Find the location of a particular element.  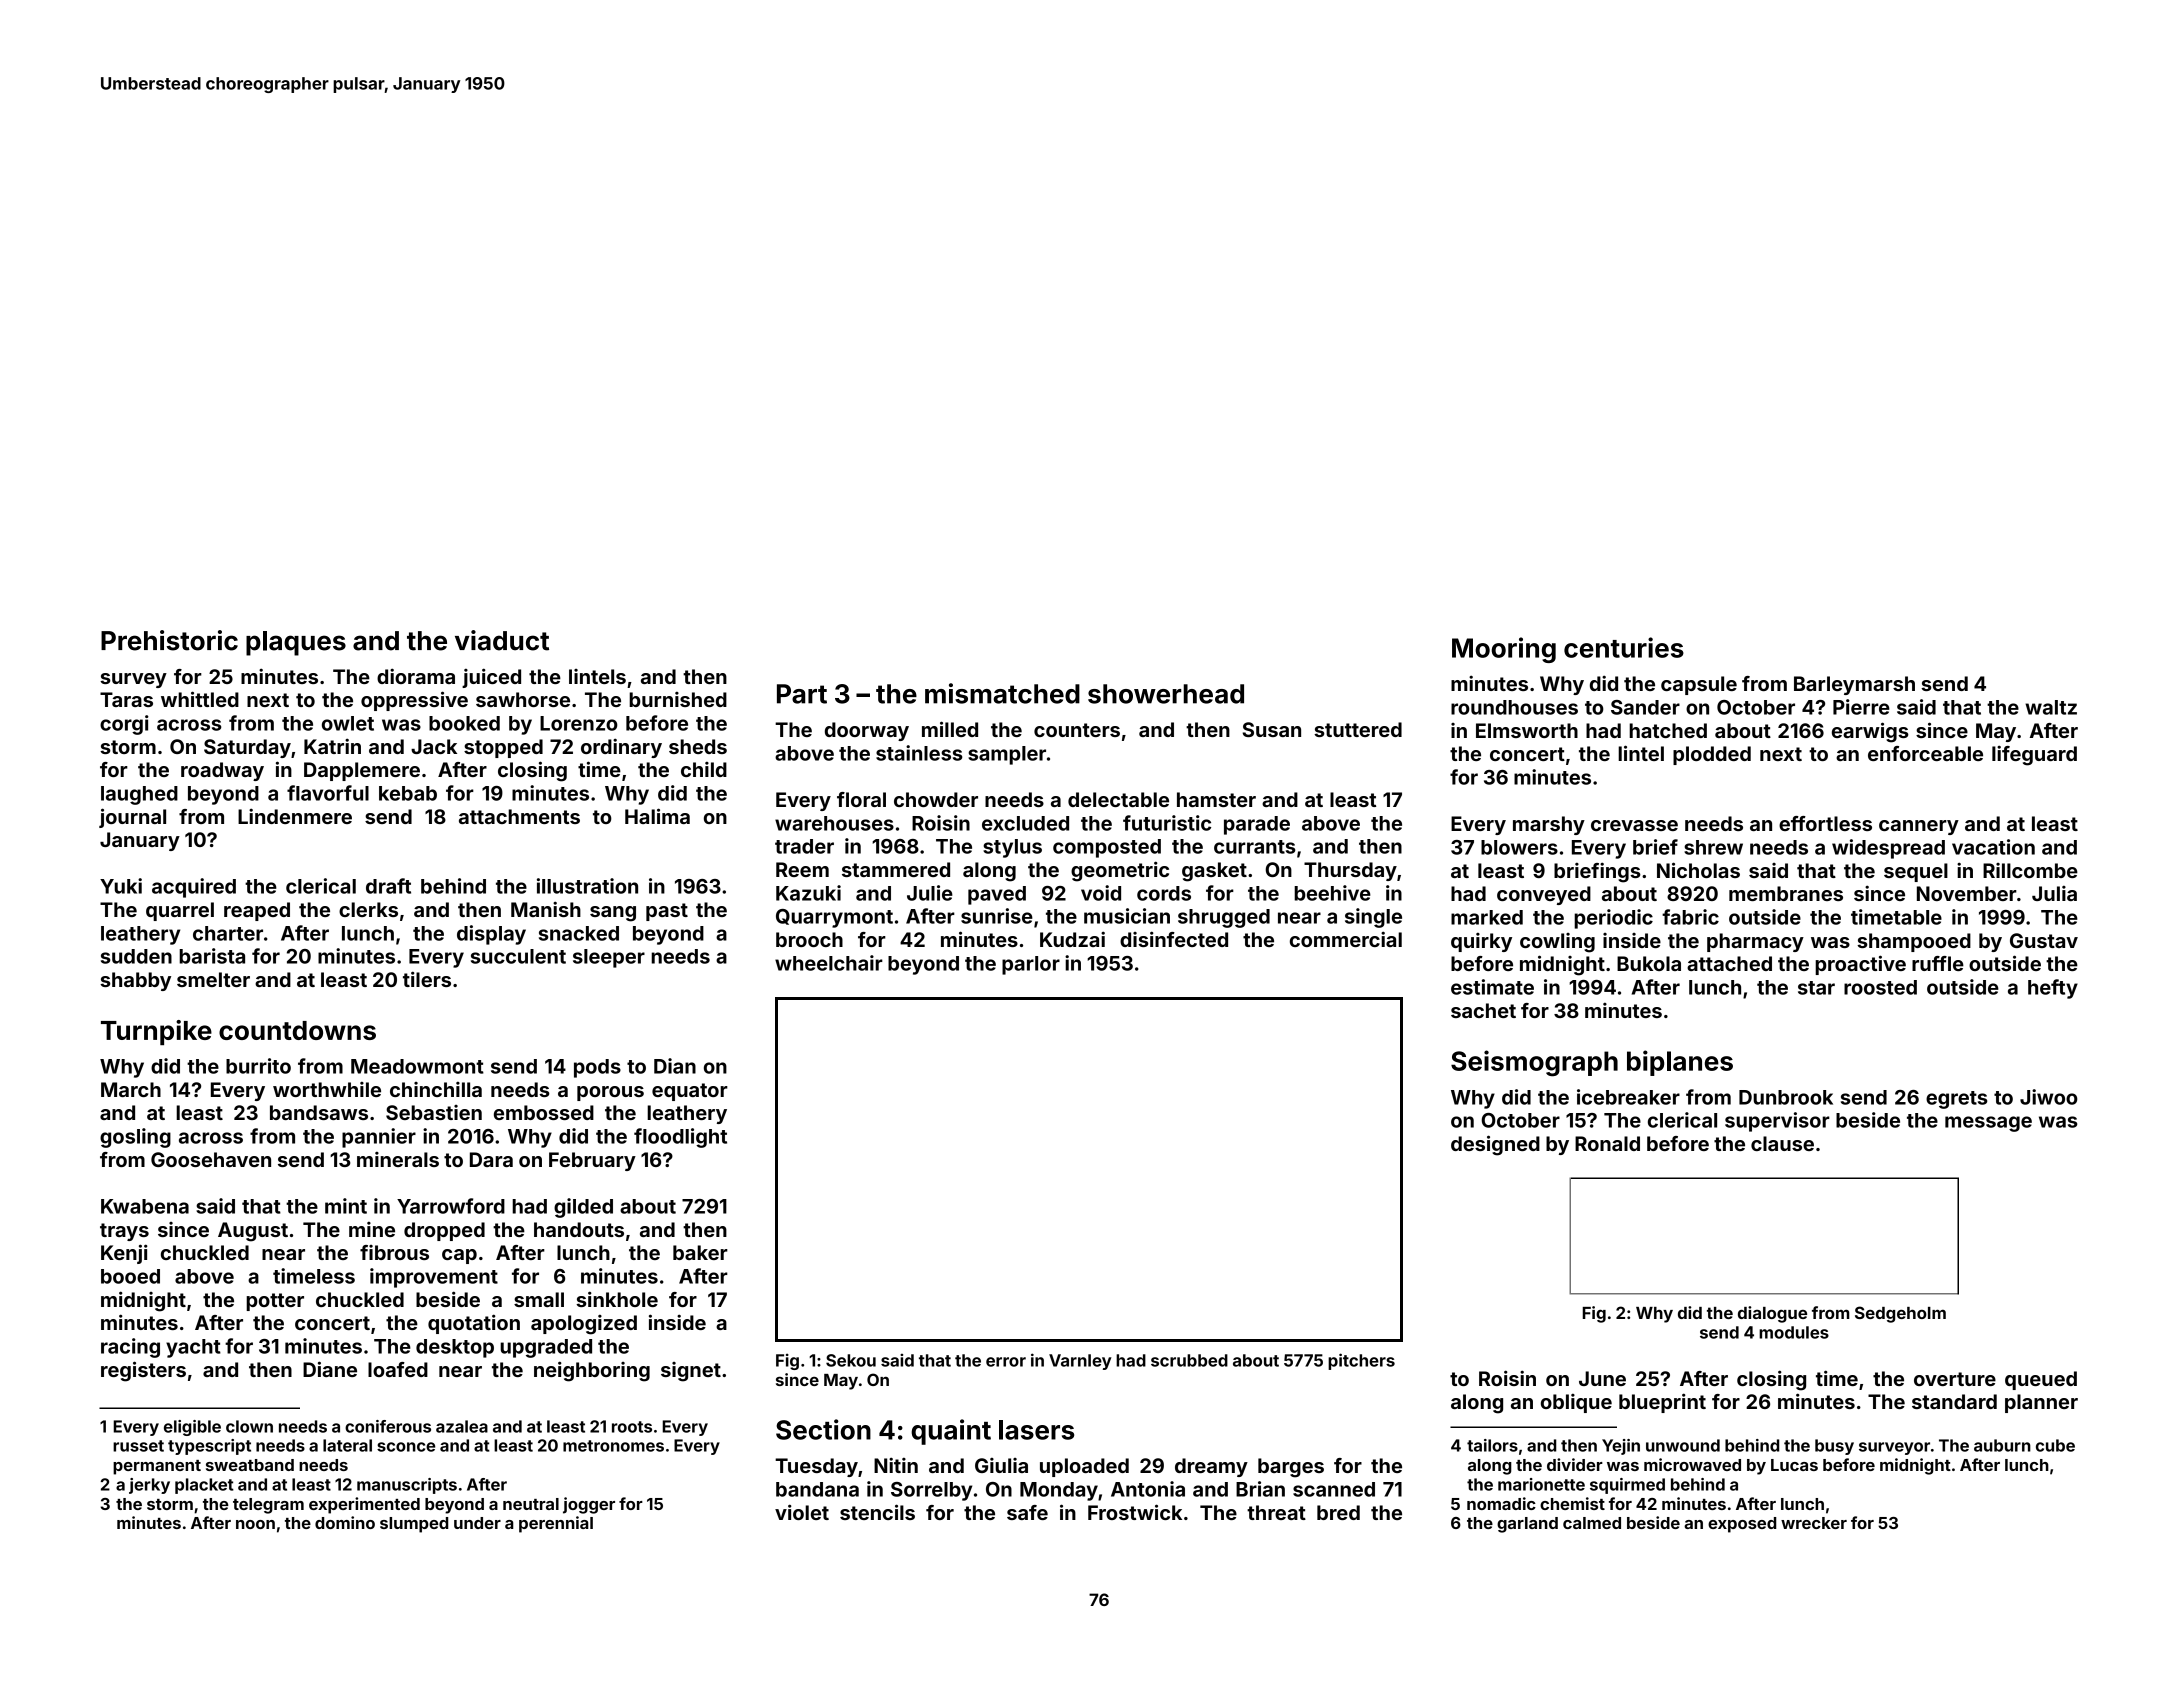

telegram is located at coordinates (268, 1506).
